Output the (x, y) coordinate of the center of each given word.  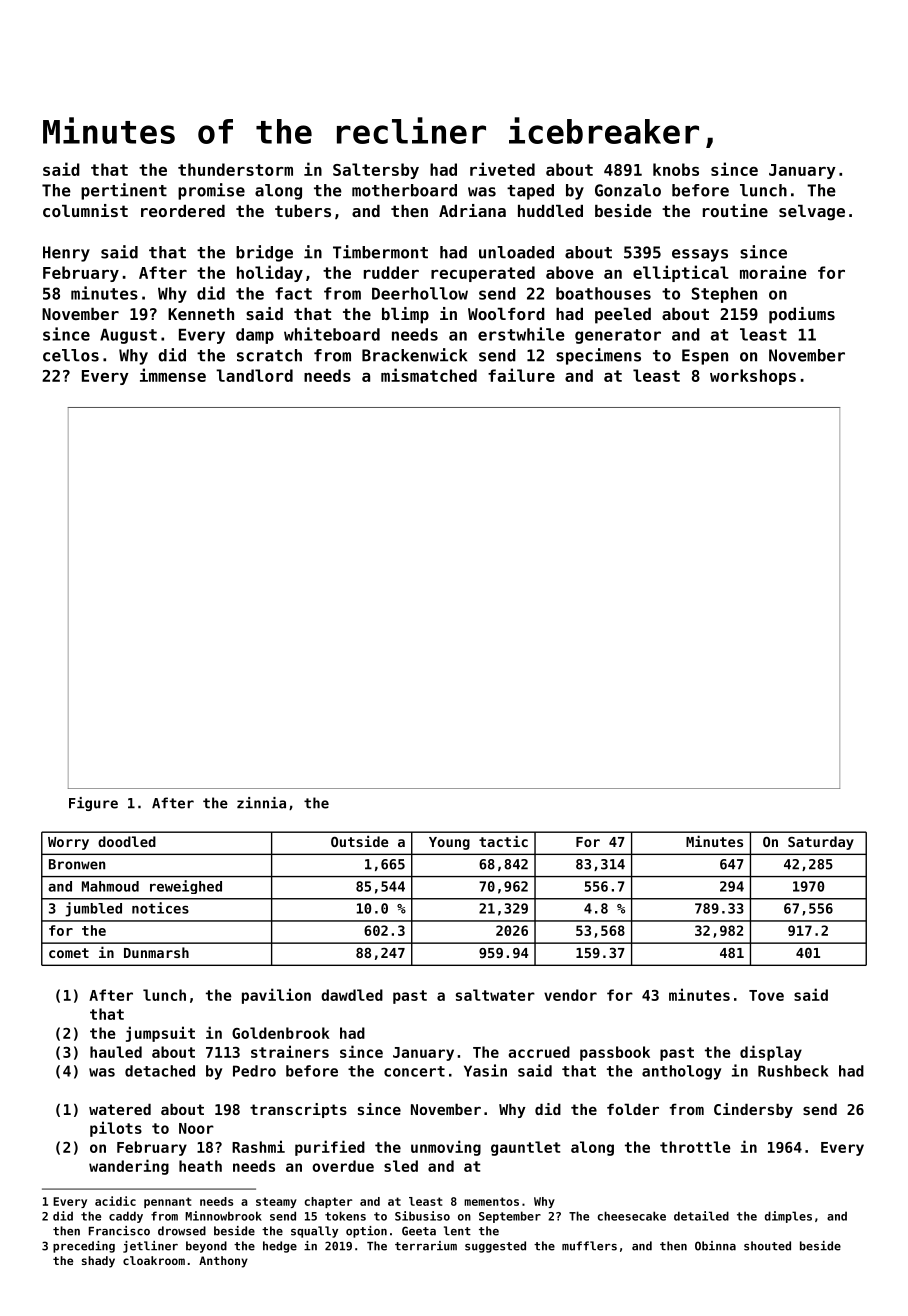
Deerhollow (420, 293)
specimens (598, 356)
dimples (788, 1217)
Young (449, 843)
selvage (812, 213)
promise (211, 191)
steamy (276, 1202)
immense (173, 375)
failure (521, 375)
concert (414, 1071)
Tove (766, 995)
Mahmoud (110, 886)
